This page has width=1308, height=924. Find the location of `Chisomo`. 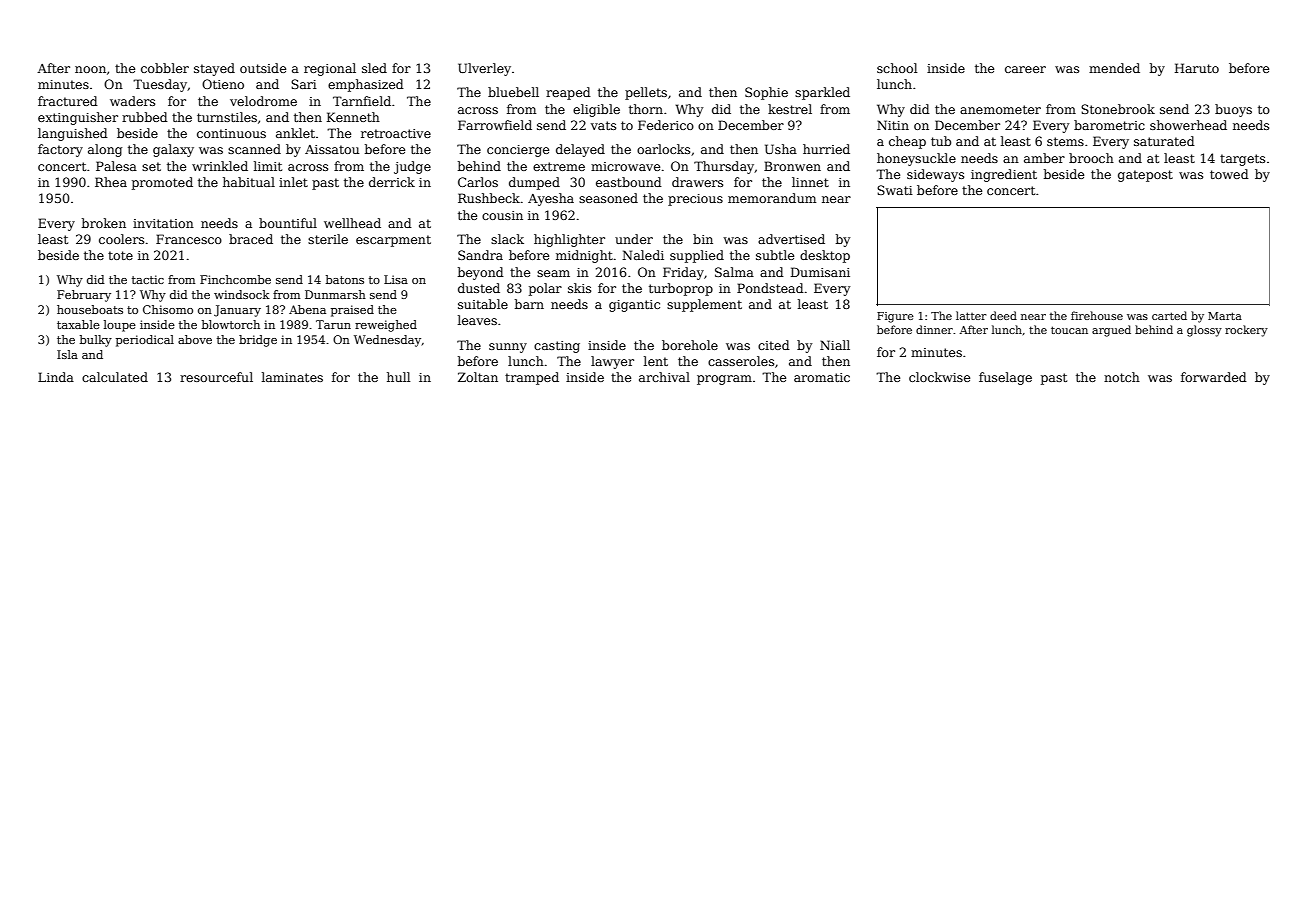

Chisomo is located at coordinates (168, 309).
